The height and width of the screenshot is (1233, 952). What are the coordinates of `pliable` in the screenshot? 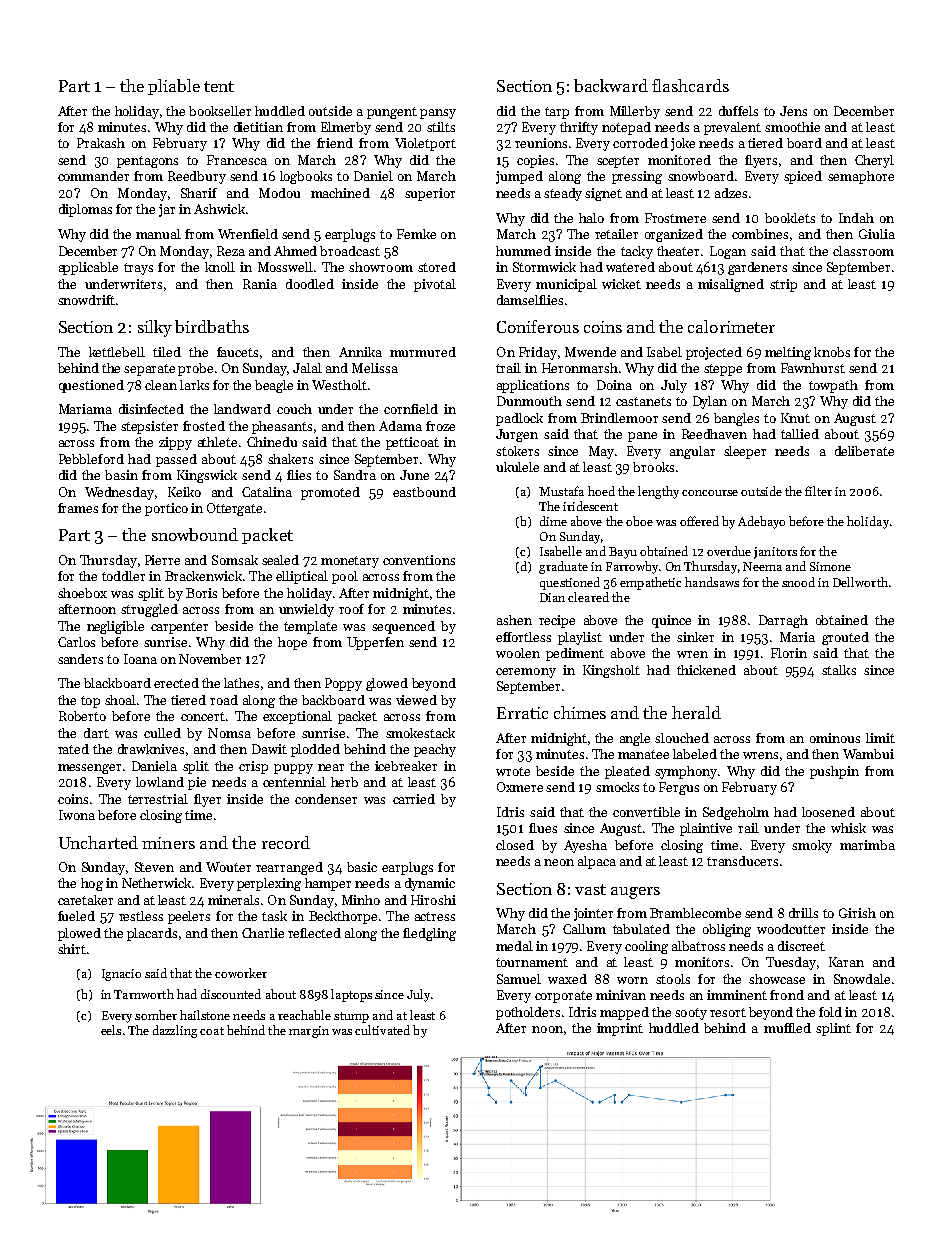 It's located at (174, 87).
